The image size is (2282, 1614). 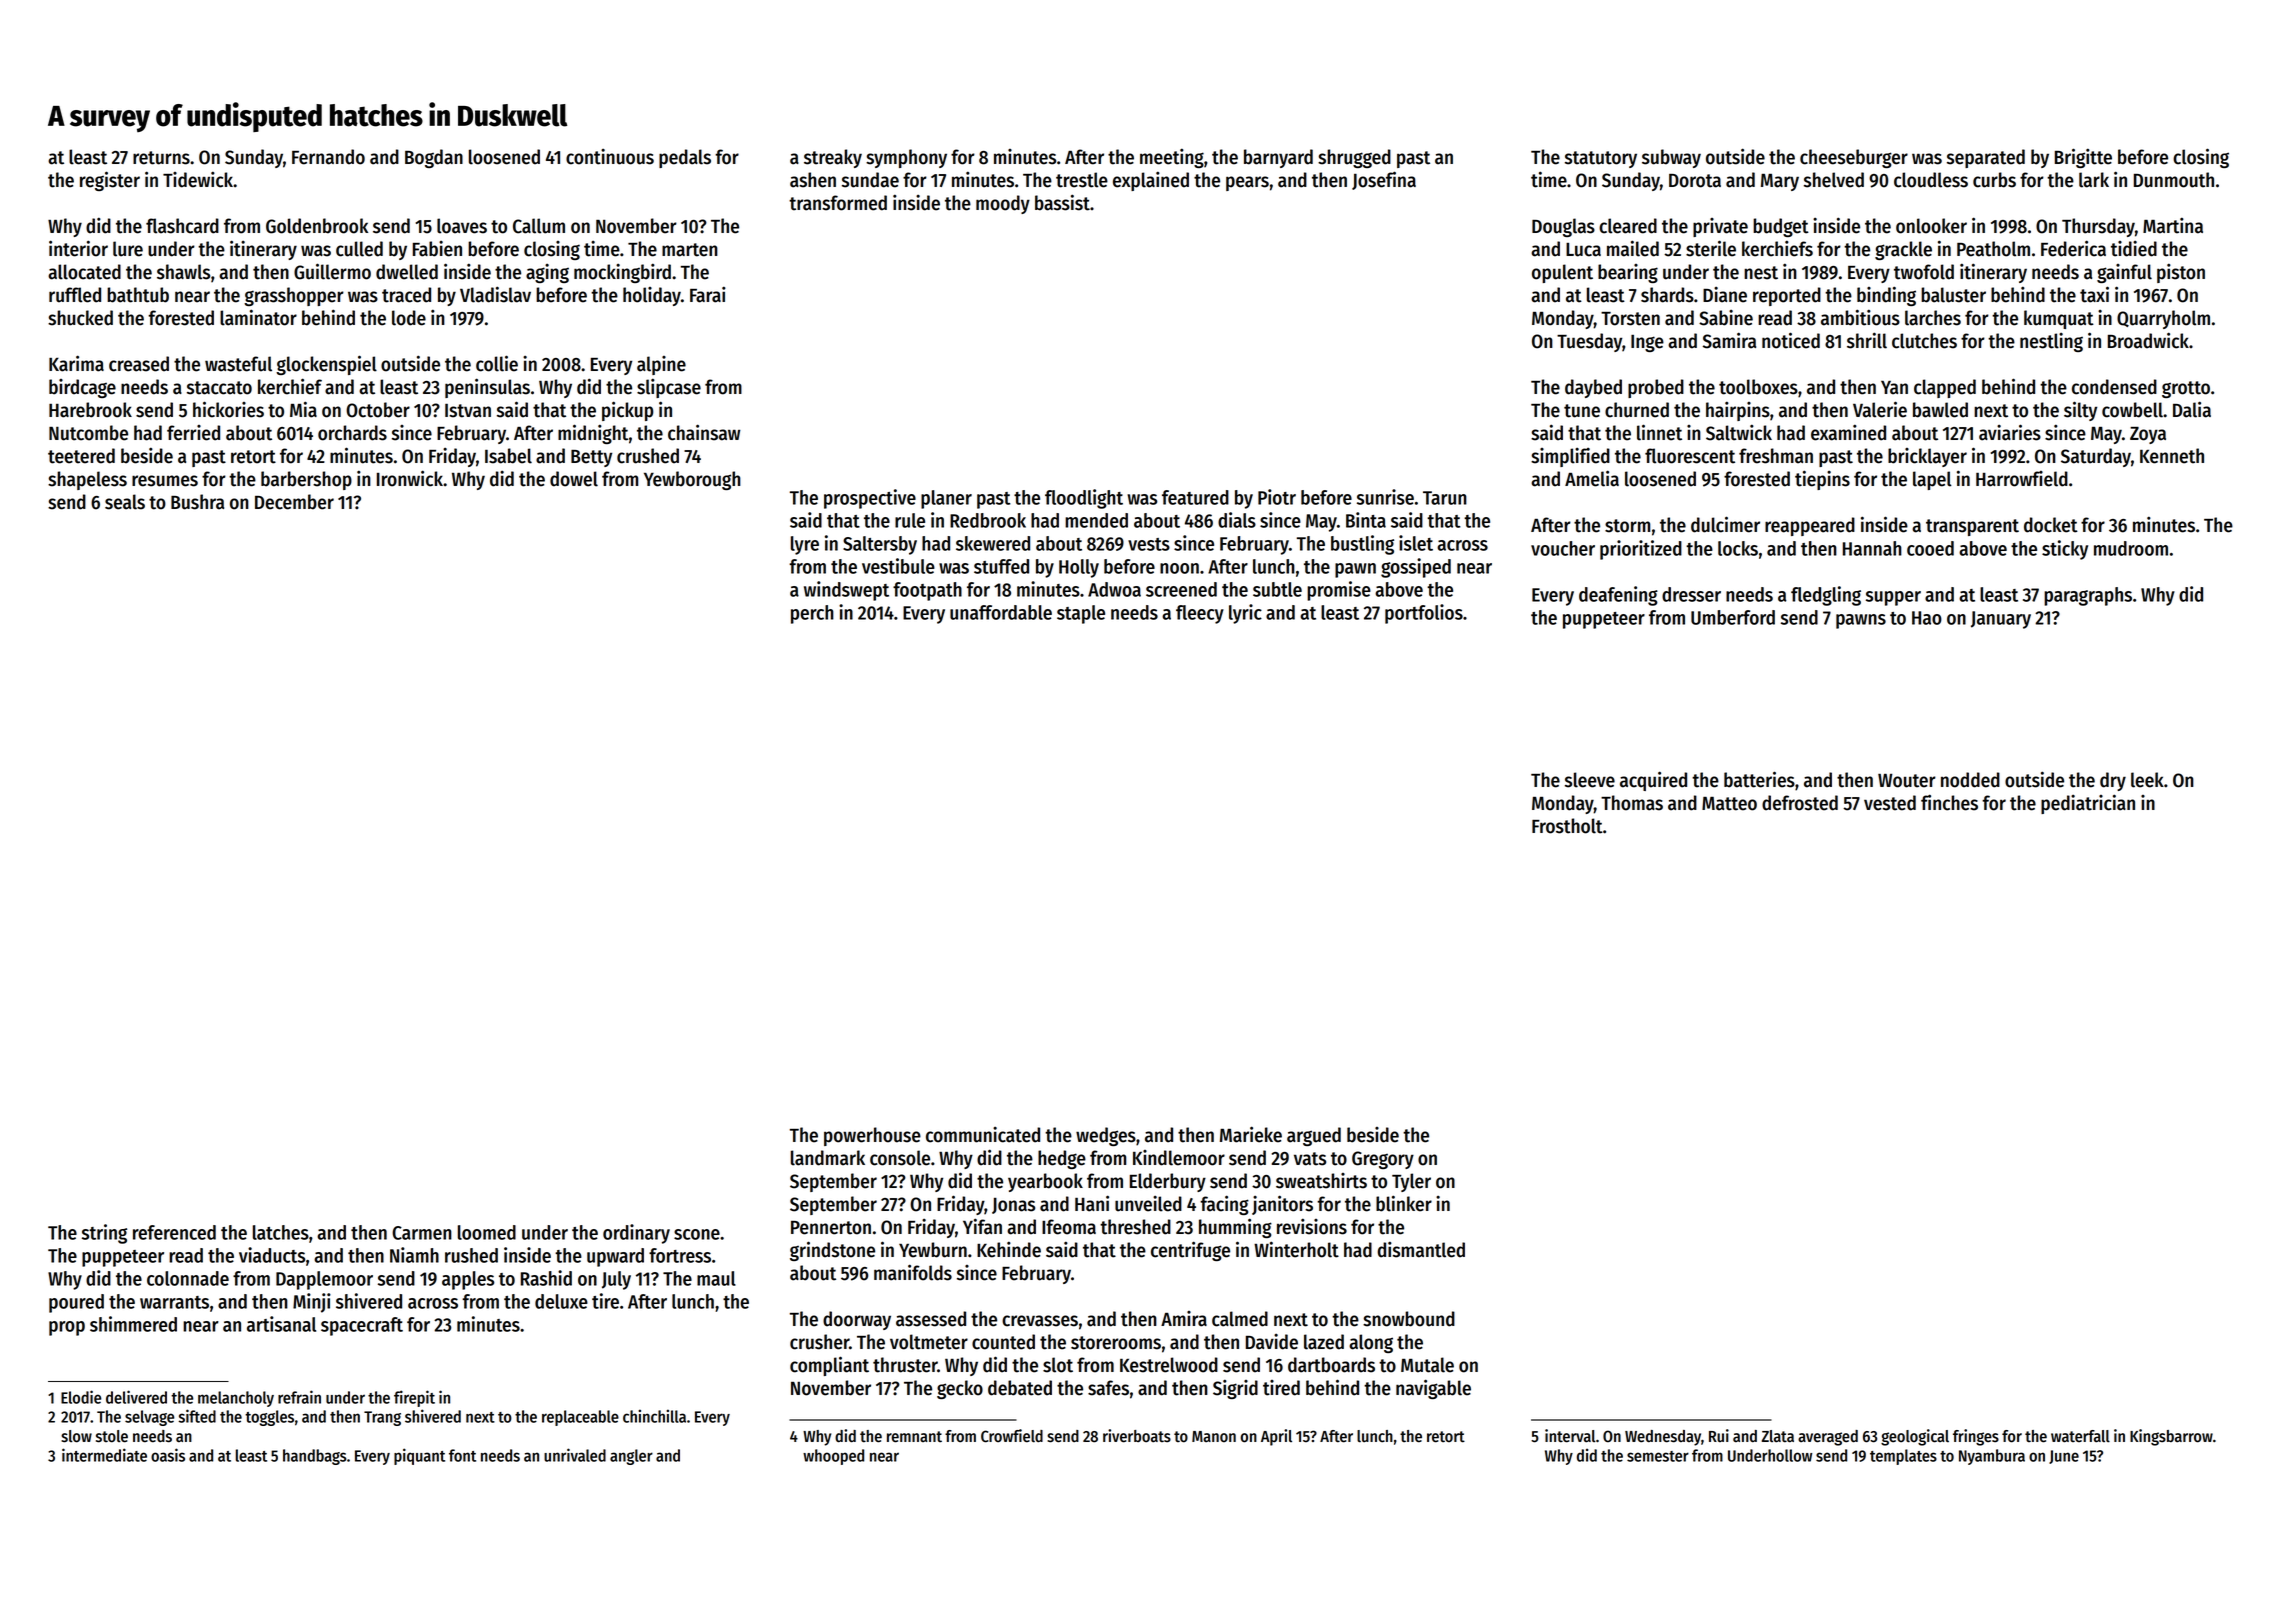 What do you see at coordinates (2088, 804) in the page?
I see `pediatrician` at bounding box center [2088, 804].
